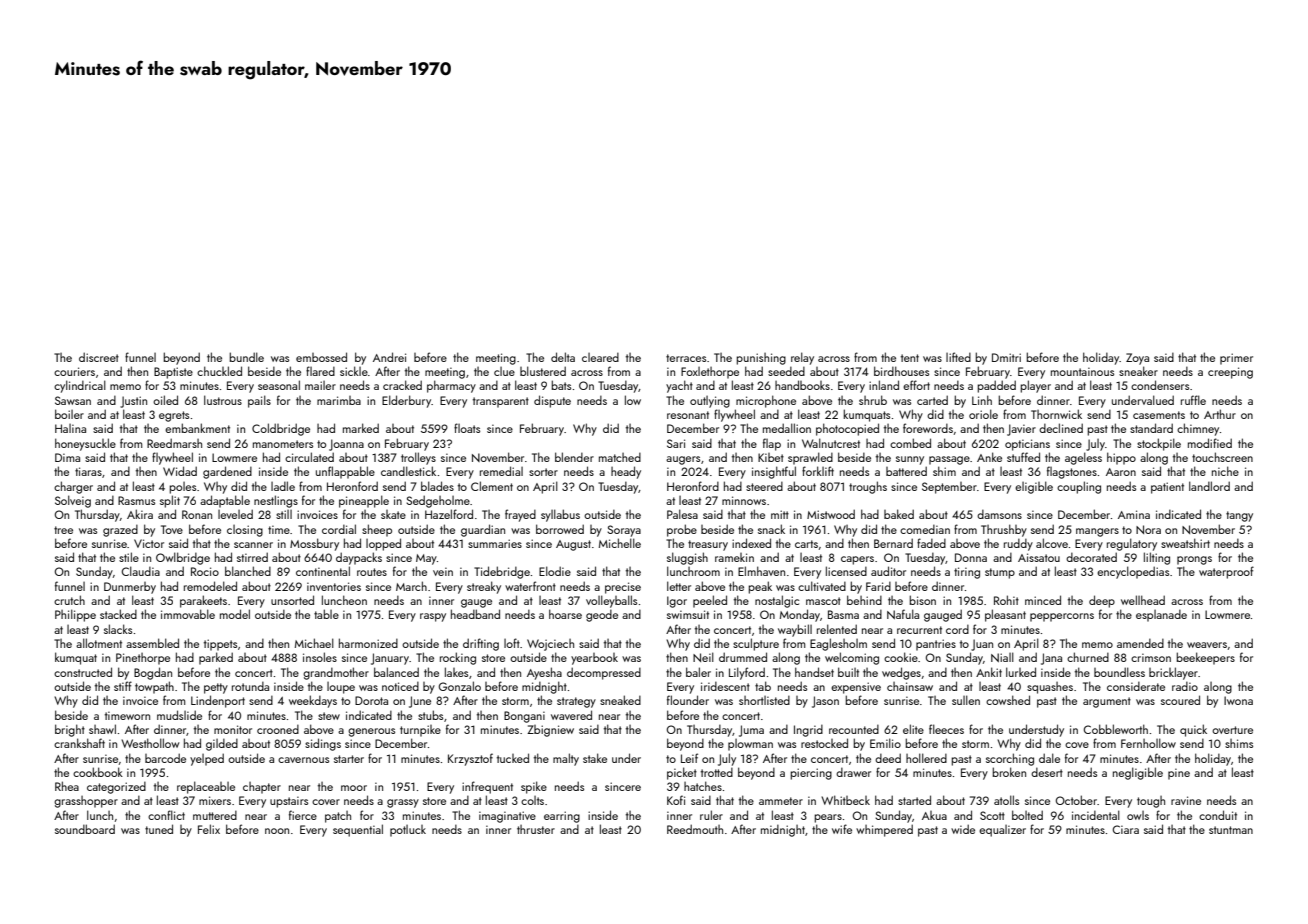 The image size is (1308, 924). What do you see at coordinates (717, 772) in the screenshot?
I see `trotted` at bounding box center [717, 772].
